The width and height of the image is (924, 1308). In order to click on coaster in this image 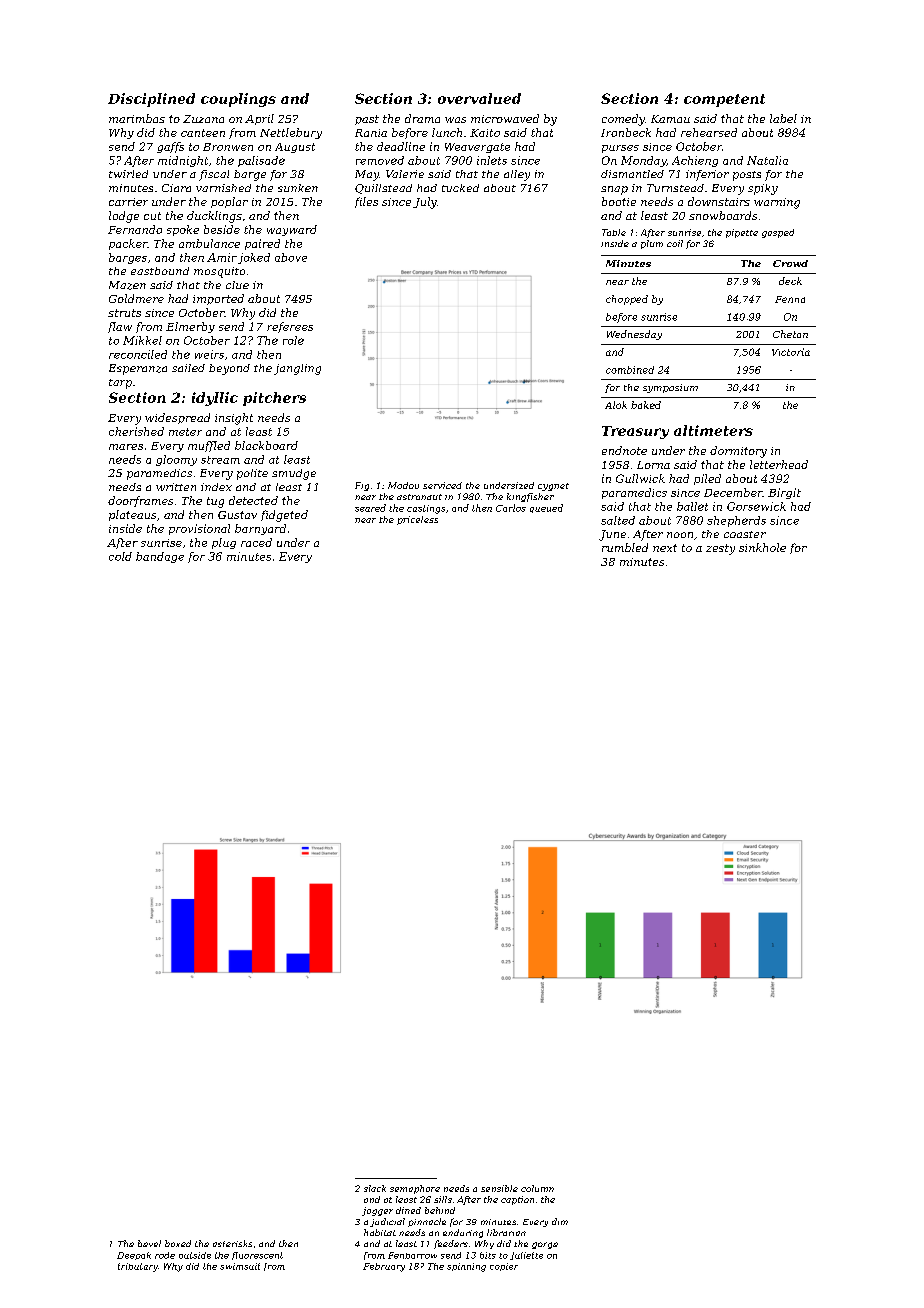, I will do `click(745, 534)`.
